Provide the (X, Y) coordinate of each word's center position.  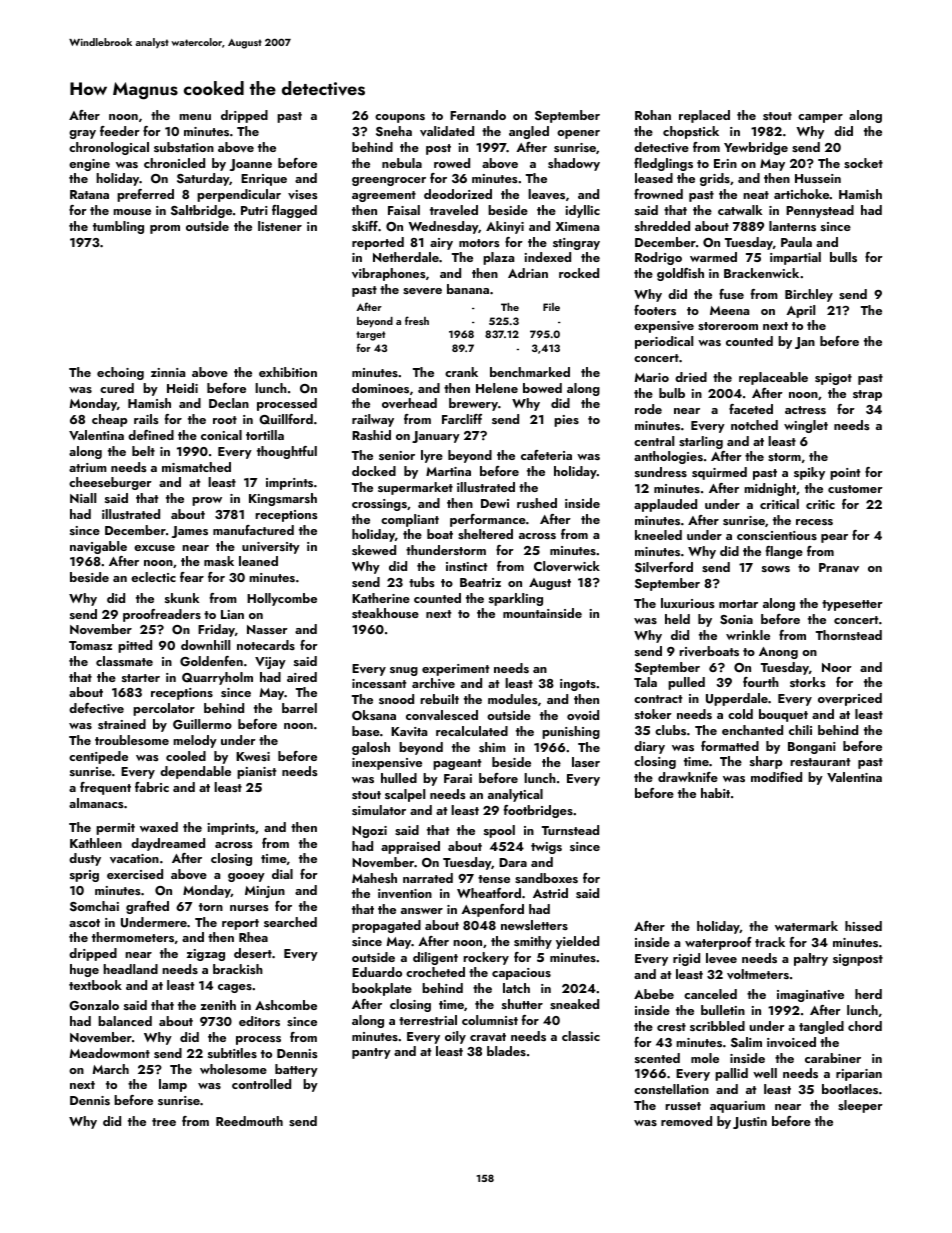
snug (404, 671)
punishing (571, 732)
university (271, 548)
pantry (371, 1053)
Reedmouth (249, 1121)
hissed (863, 926)
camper (820, 118)
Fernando (478, 115)
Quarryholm (217, 678)
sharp (766, 762)
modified (776, 777)
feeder (120, 131)
